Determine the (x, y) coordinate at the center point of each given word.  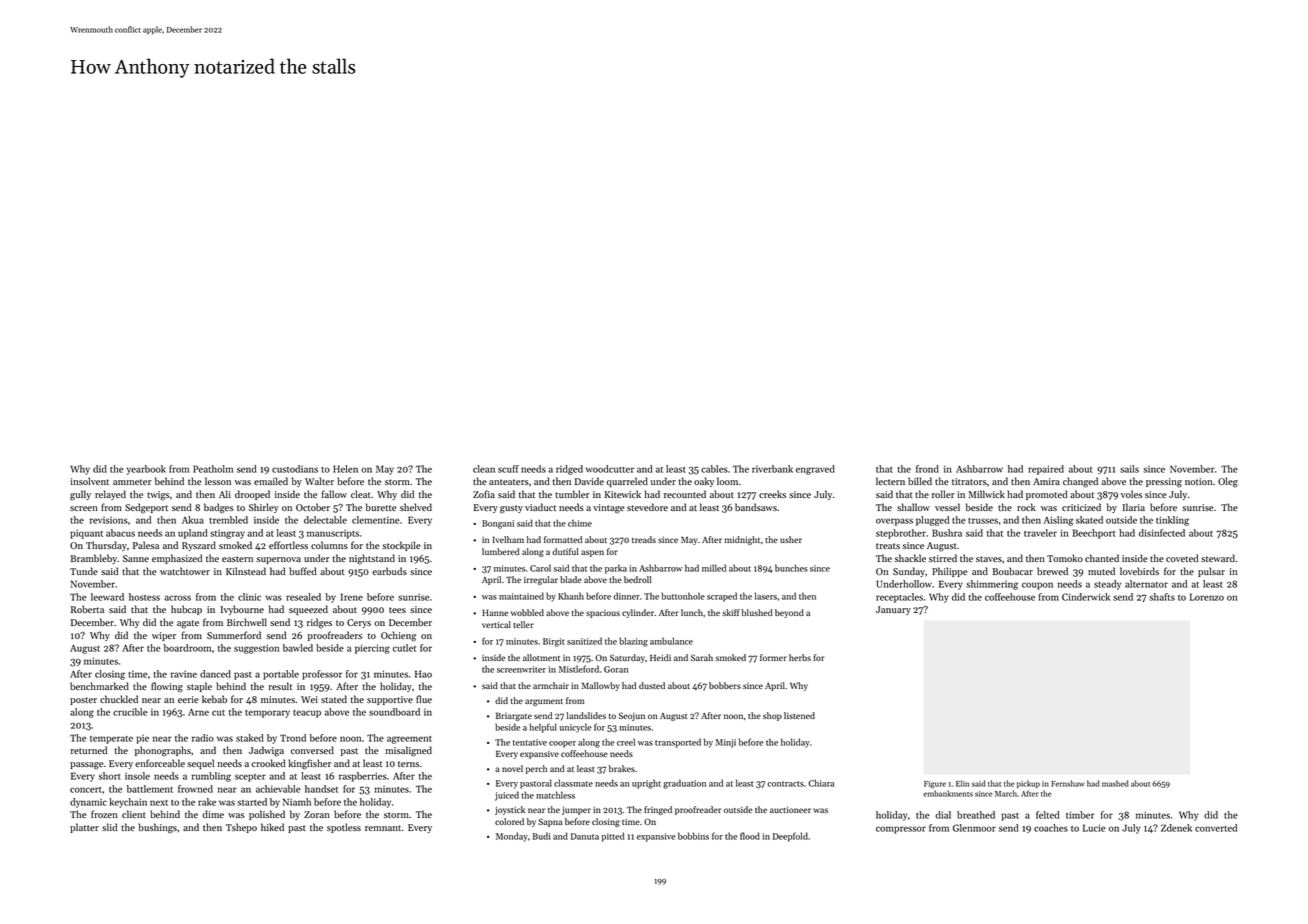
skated (1089, 520)
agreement (409, 740)
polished (267, 815)
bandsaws (756, 507)
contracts (785, 784)
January (893, 610)
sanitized (584, 641)
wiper (164, 636)
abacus (120, 533)
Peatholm (213, 469)
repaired (1046, 470)
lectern (890, 481)
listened (799, 715)
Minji (726, 743)
